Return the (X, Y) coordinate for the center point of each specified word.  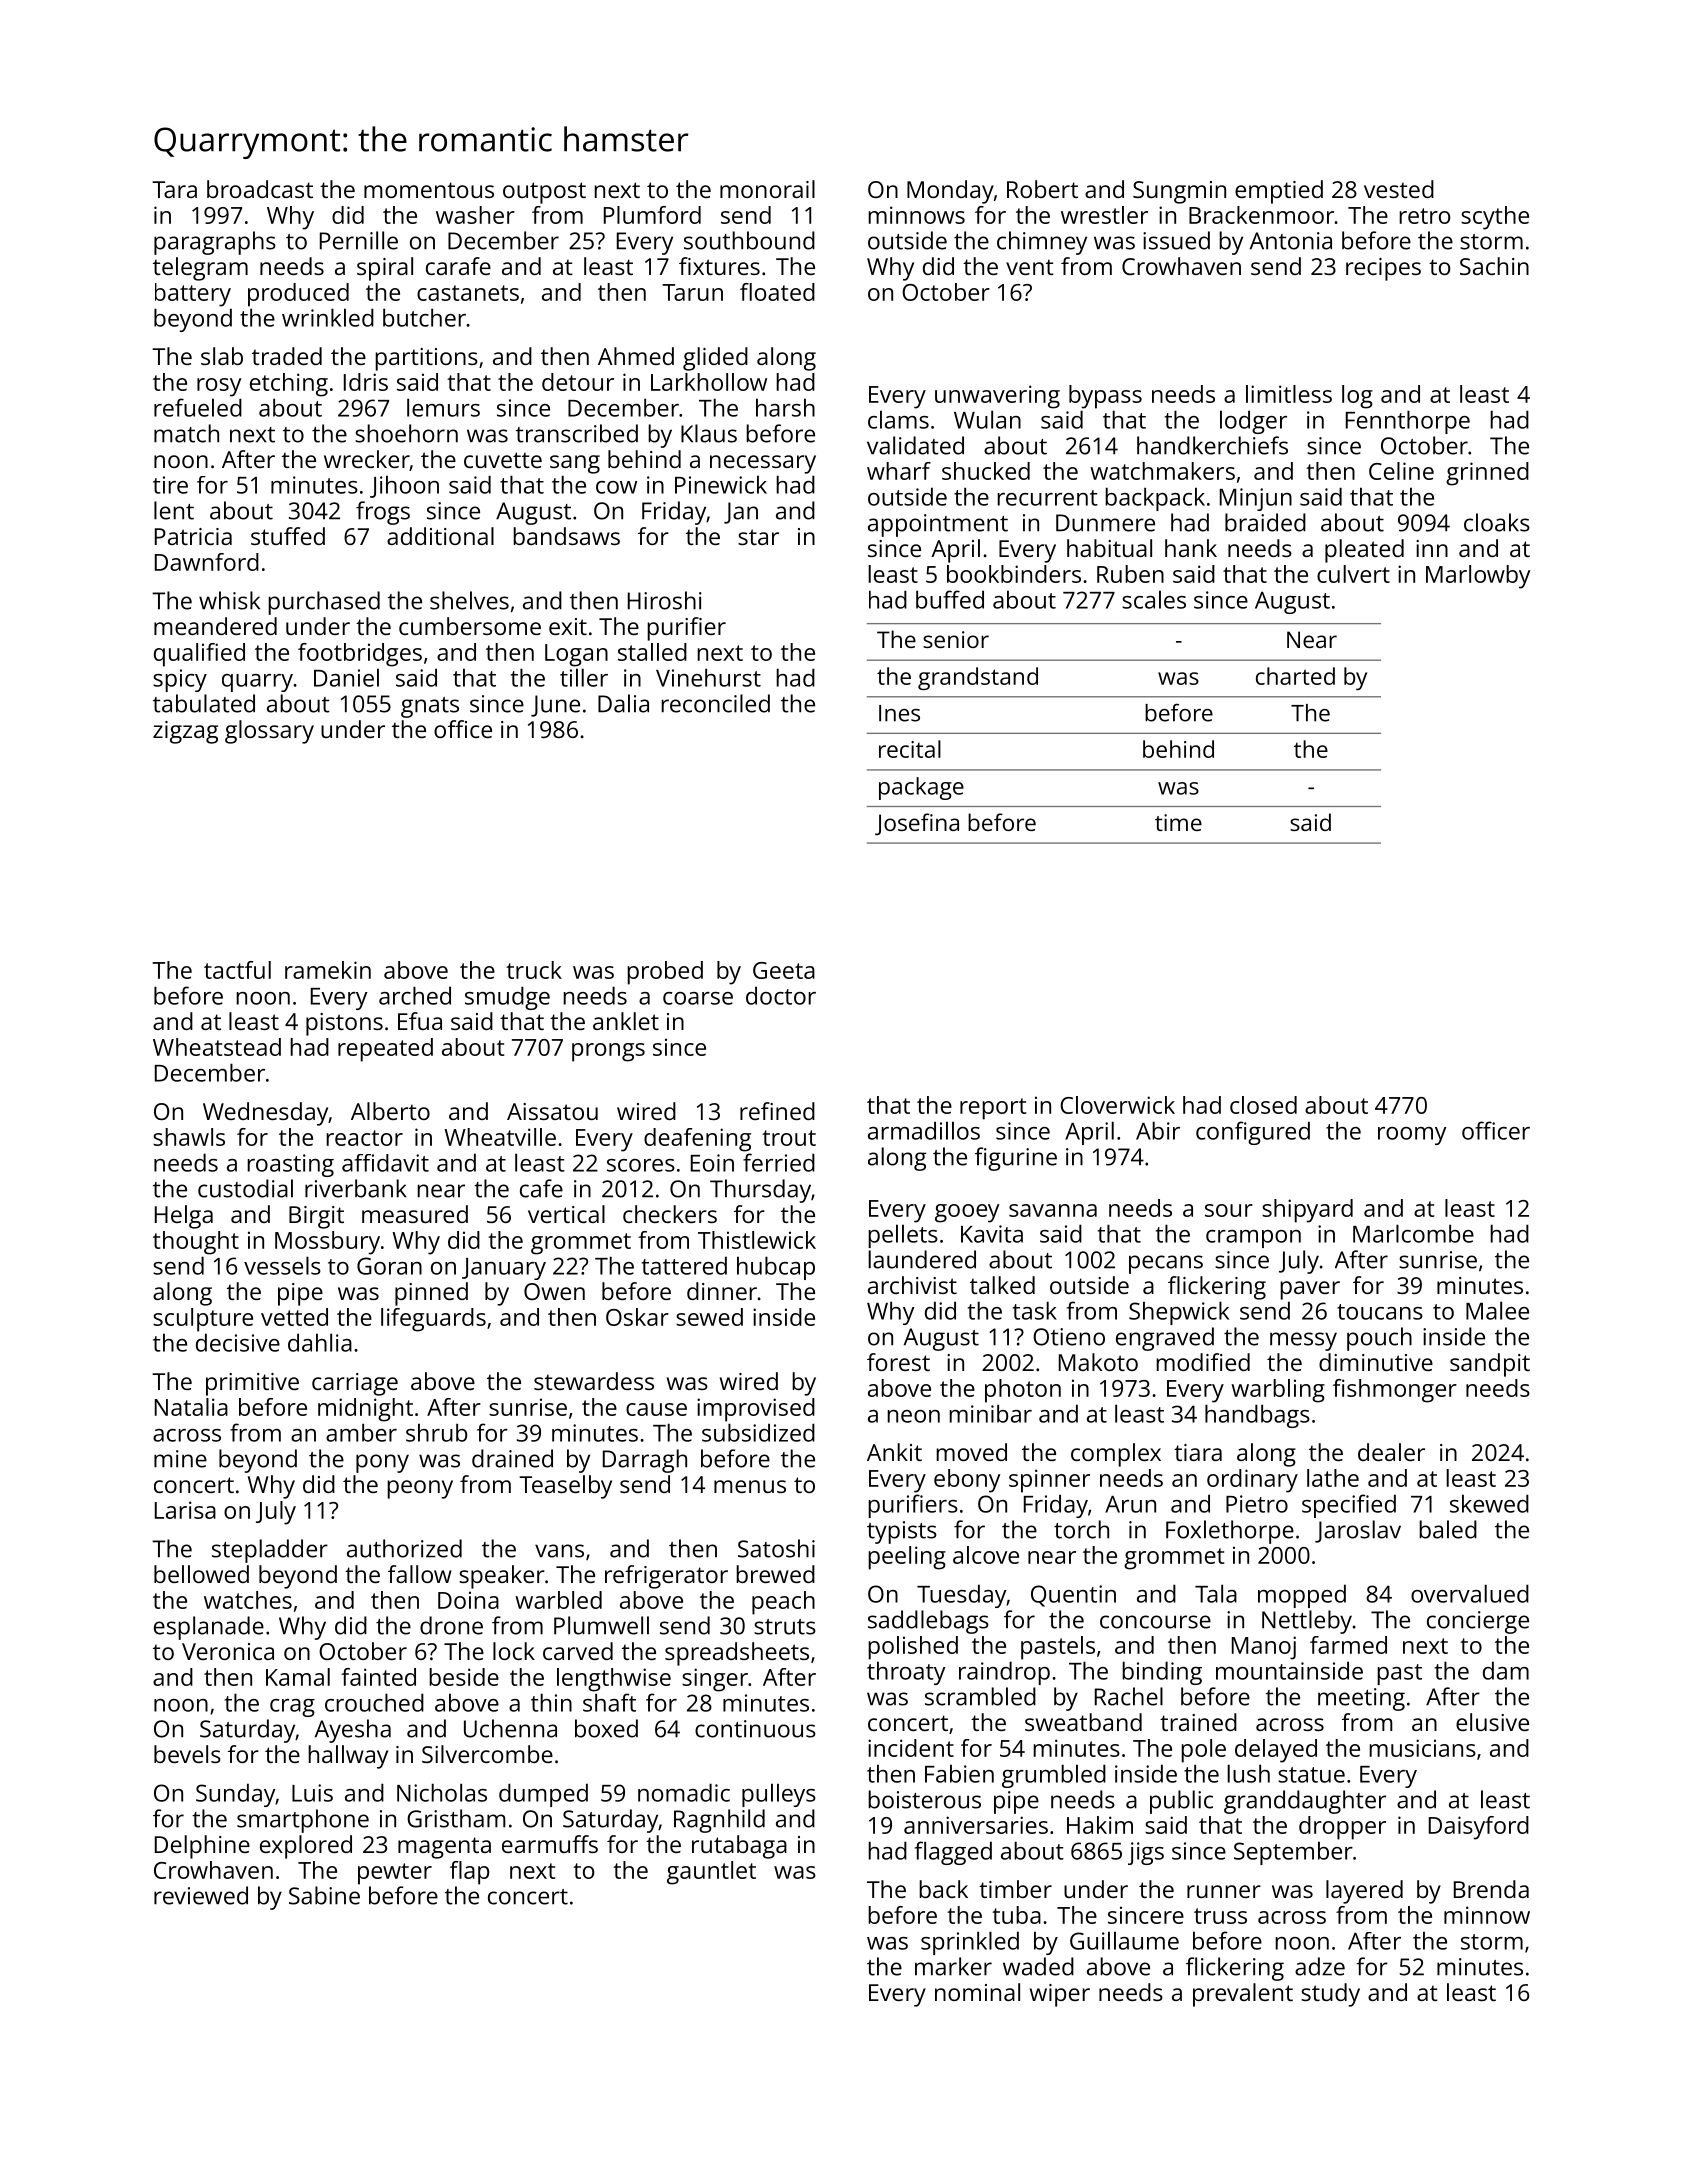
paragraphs (215, 243)
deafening (697, 1140)
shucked (986, 471)
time (1178, 822)
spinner (1049, 1481)
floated (777, 292)
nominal (977, 1992)
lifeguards (433, 1320)
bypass (1105, 397)
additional (440, 536)
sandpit (1490, 1365)
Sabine (324, 1895)
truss (1220, 1916)
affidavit (385, 1163)
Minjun (1256, 499)
